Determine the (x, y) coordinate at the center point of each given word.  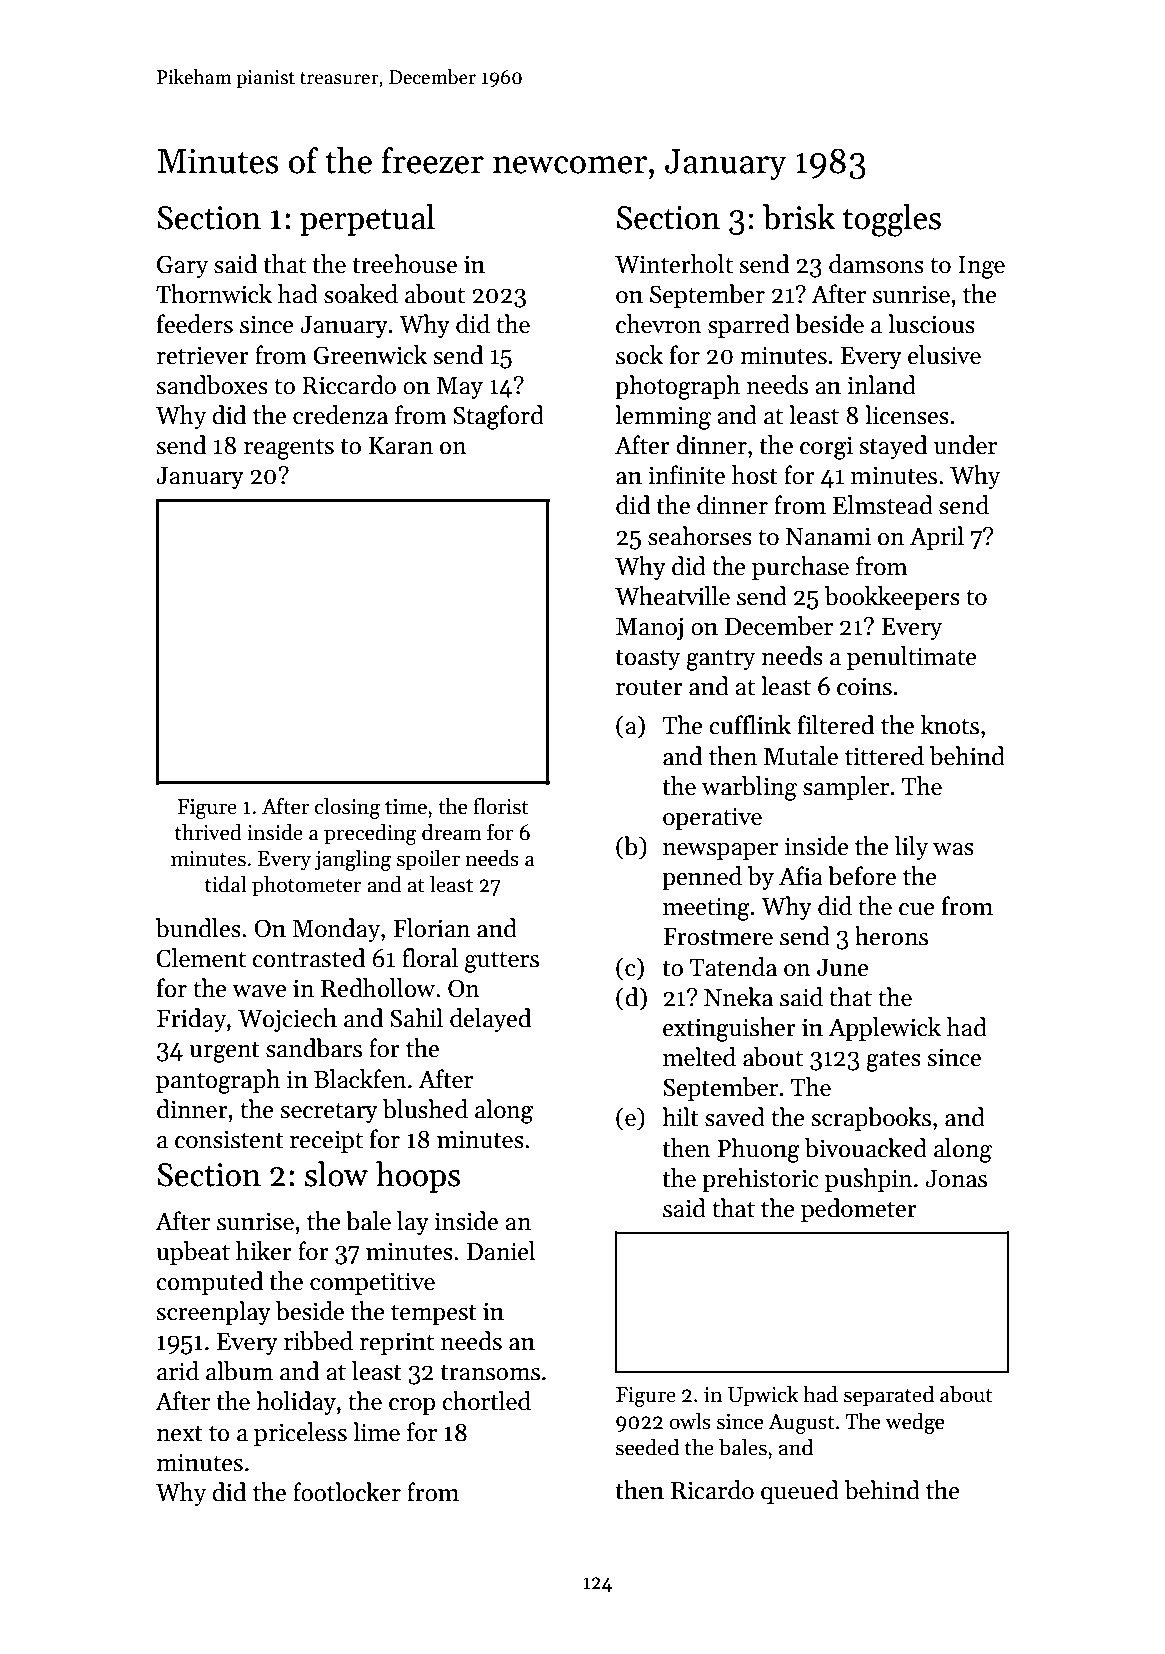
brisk (799, 217)
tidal (226, 884)
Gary (183, 266)
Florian (431, 928)
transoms (490, 1373)
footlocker (347, 1492)
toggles (892, 220)
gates (893, 1061)
